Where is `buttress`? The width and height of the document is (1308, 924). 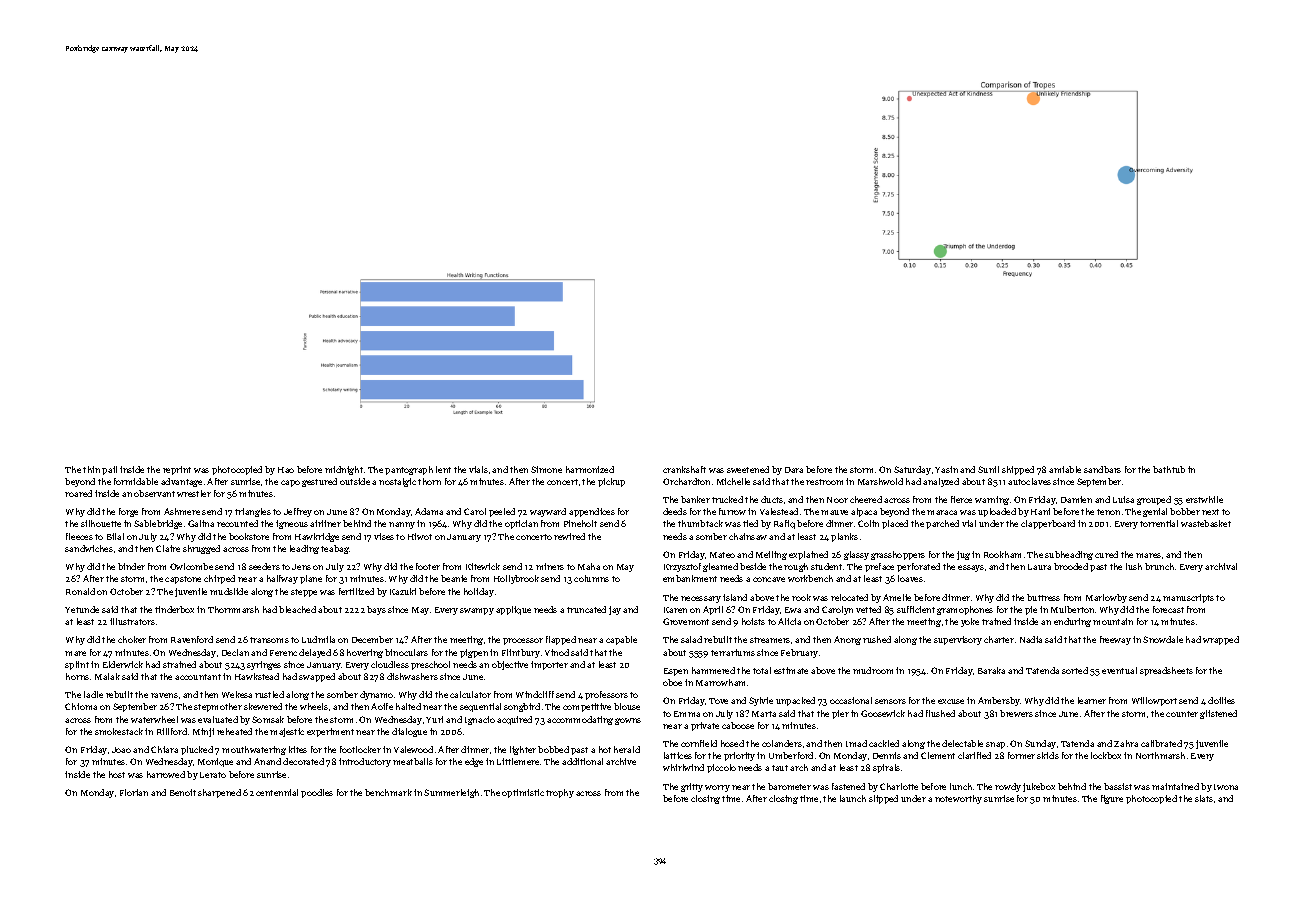
buttress is located at coordinates (1043, 597).
